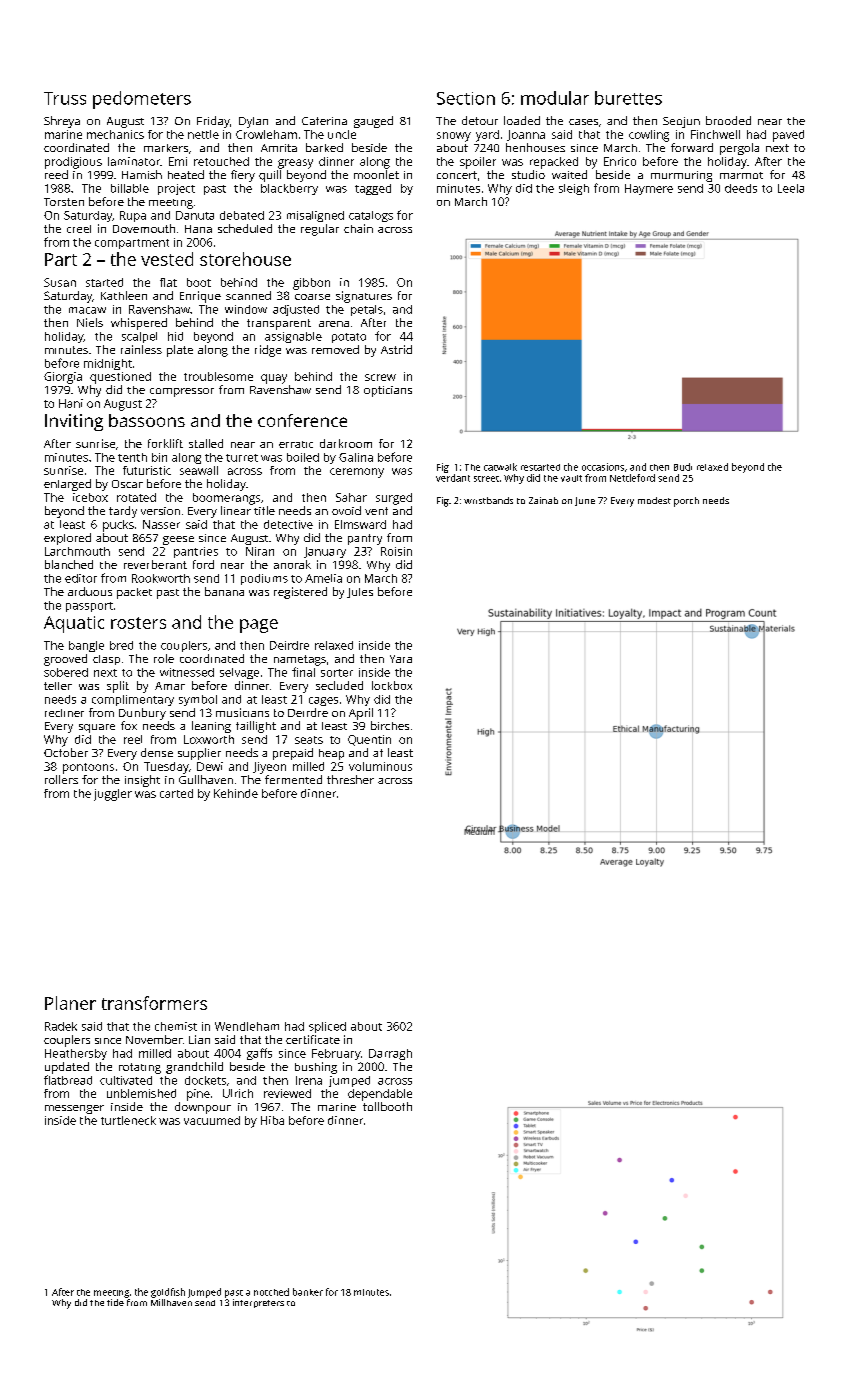  What do you see at coordinates (74, 422) in the screenshot?
I see `Inviting` at bounding box center [74, 422].
